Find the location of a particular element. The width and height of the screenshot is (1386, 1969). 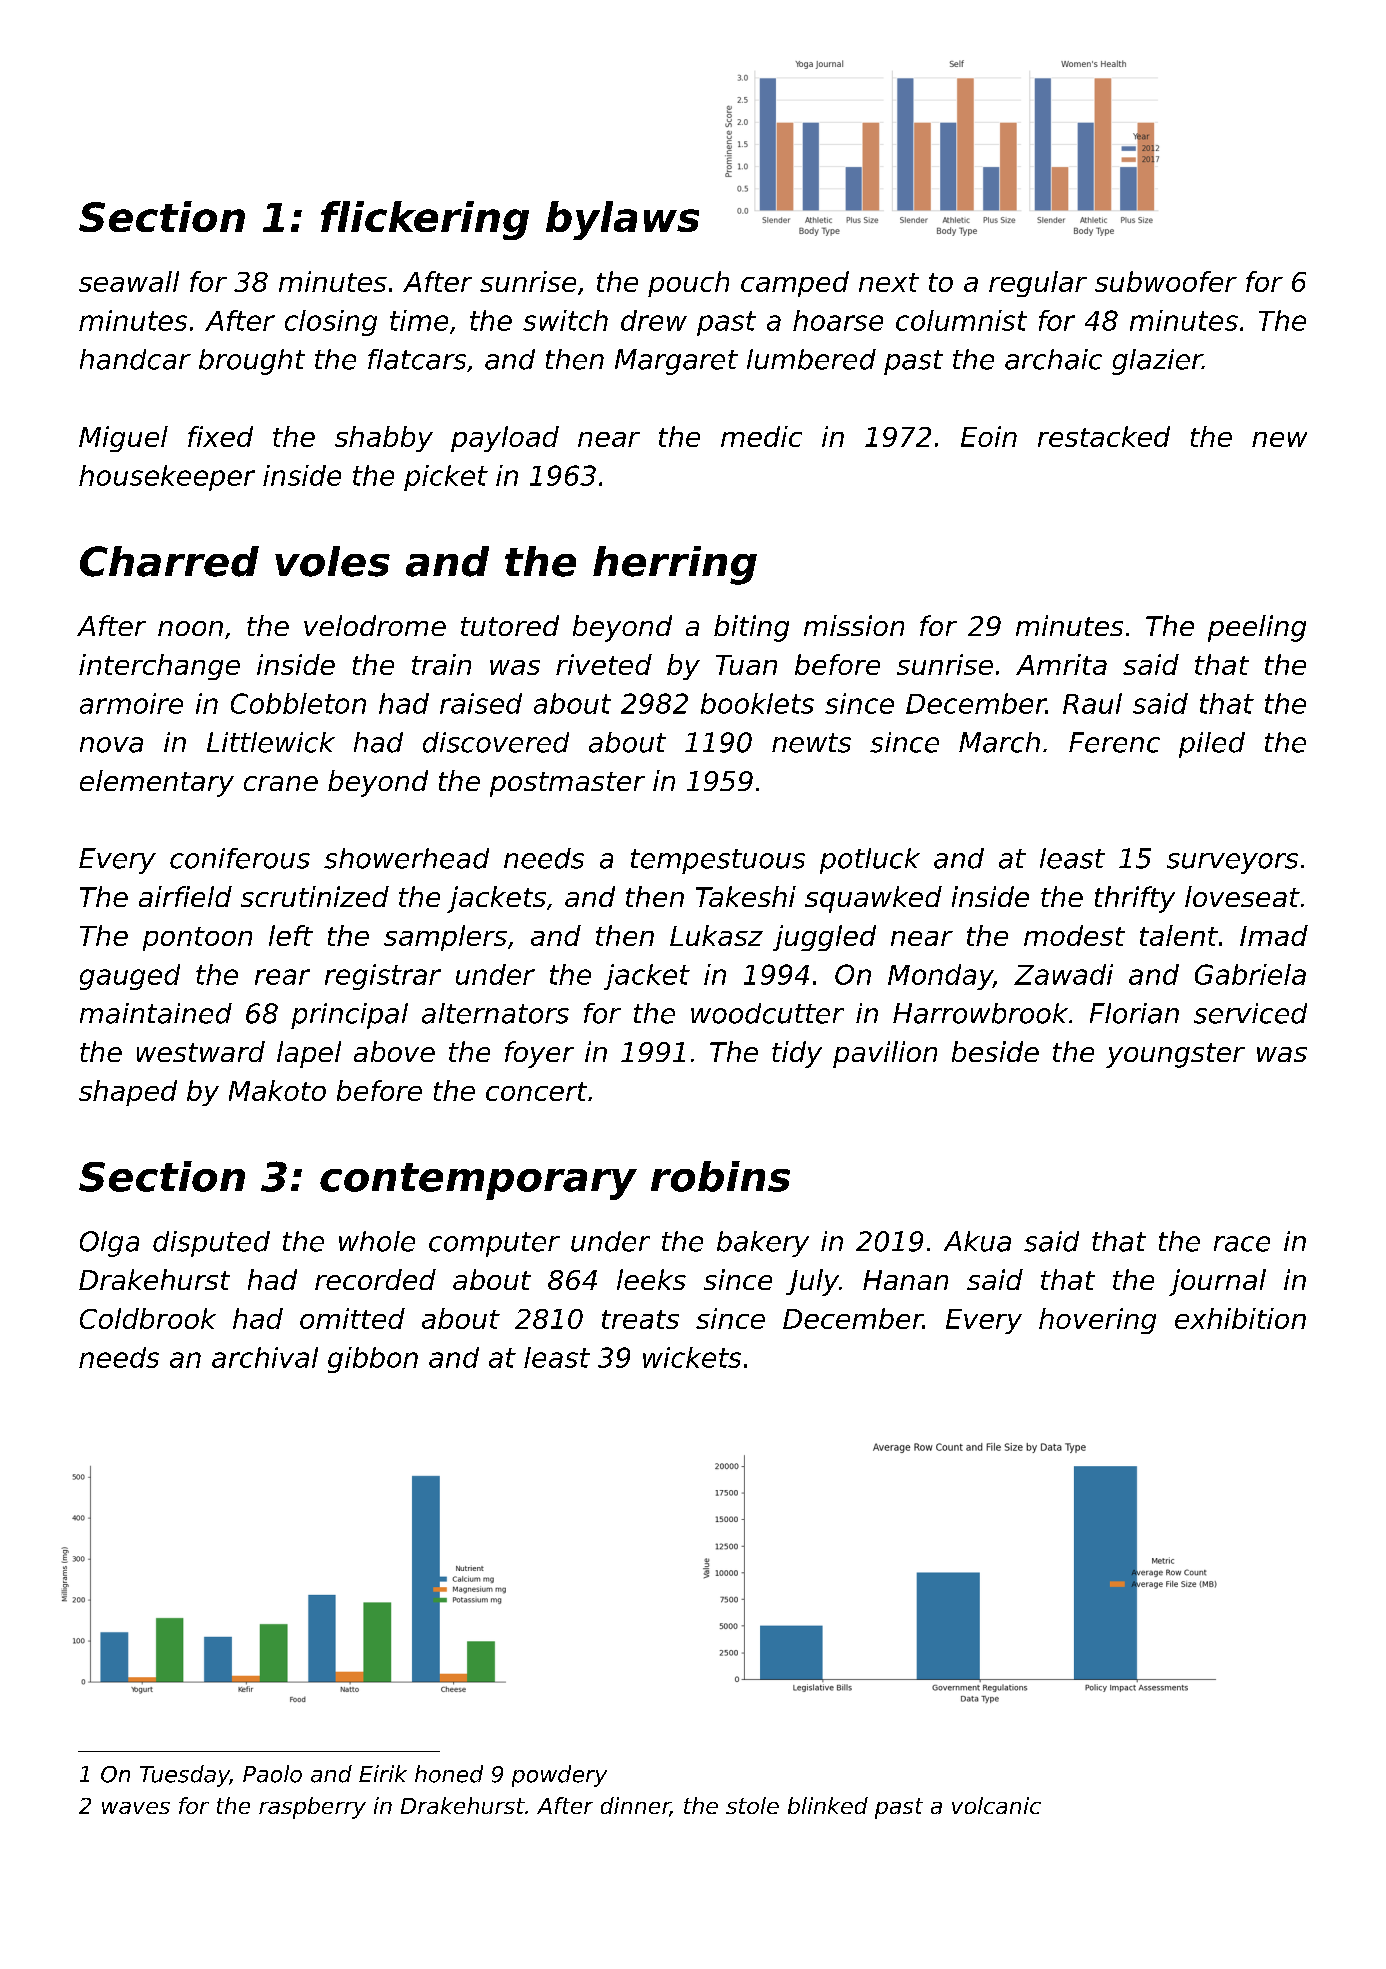

seawall is located at coordinates (129, 281).
